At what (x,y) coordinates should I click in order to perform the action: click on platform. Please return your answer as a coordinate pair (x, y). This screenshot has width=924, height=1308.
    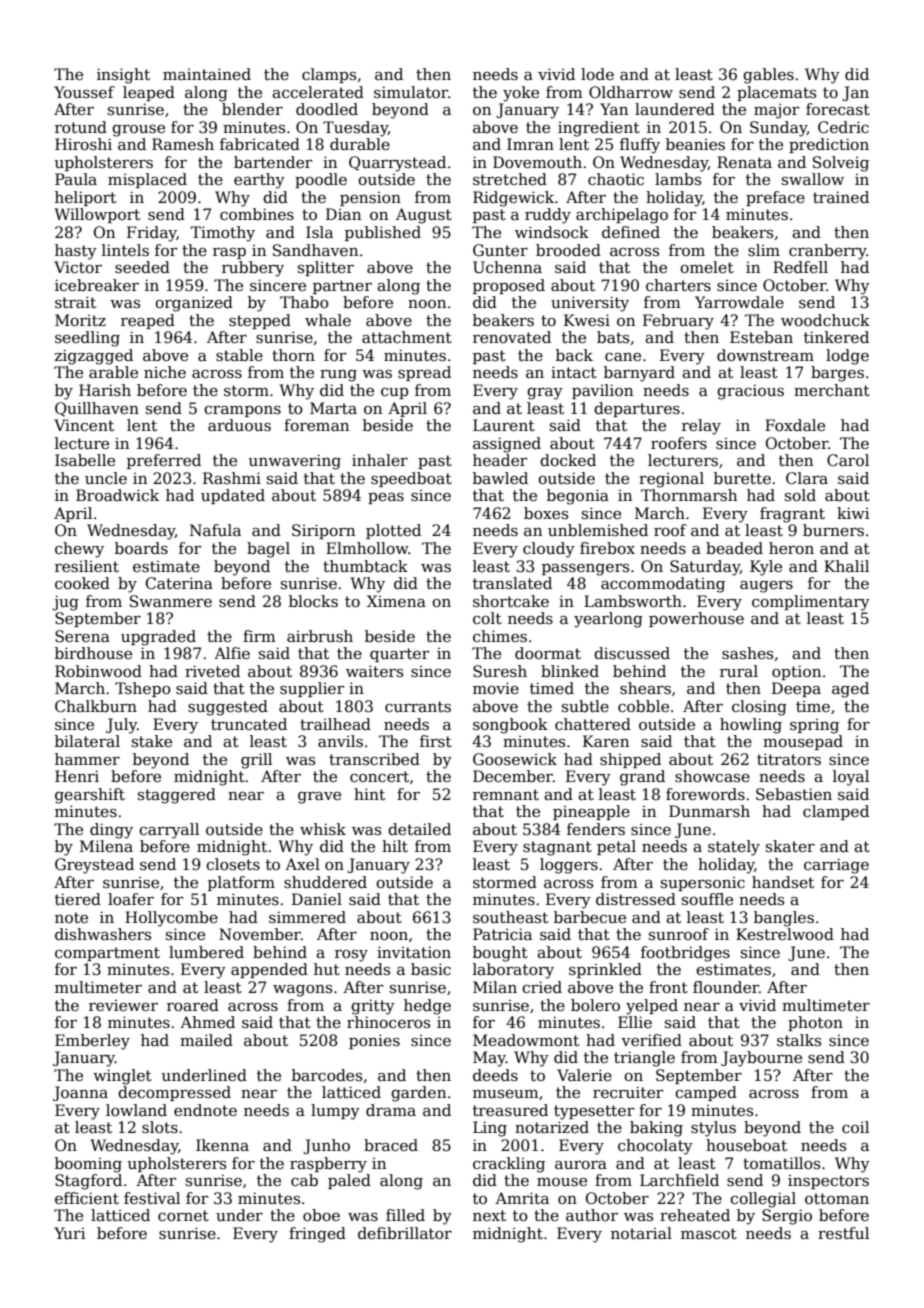
    Looking at the image, I should click on (241, 883).
